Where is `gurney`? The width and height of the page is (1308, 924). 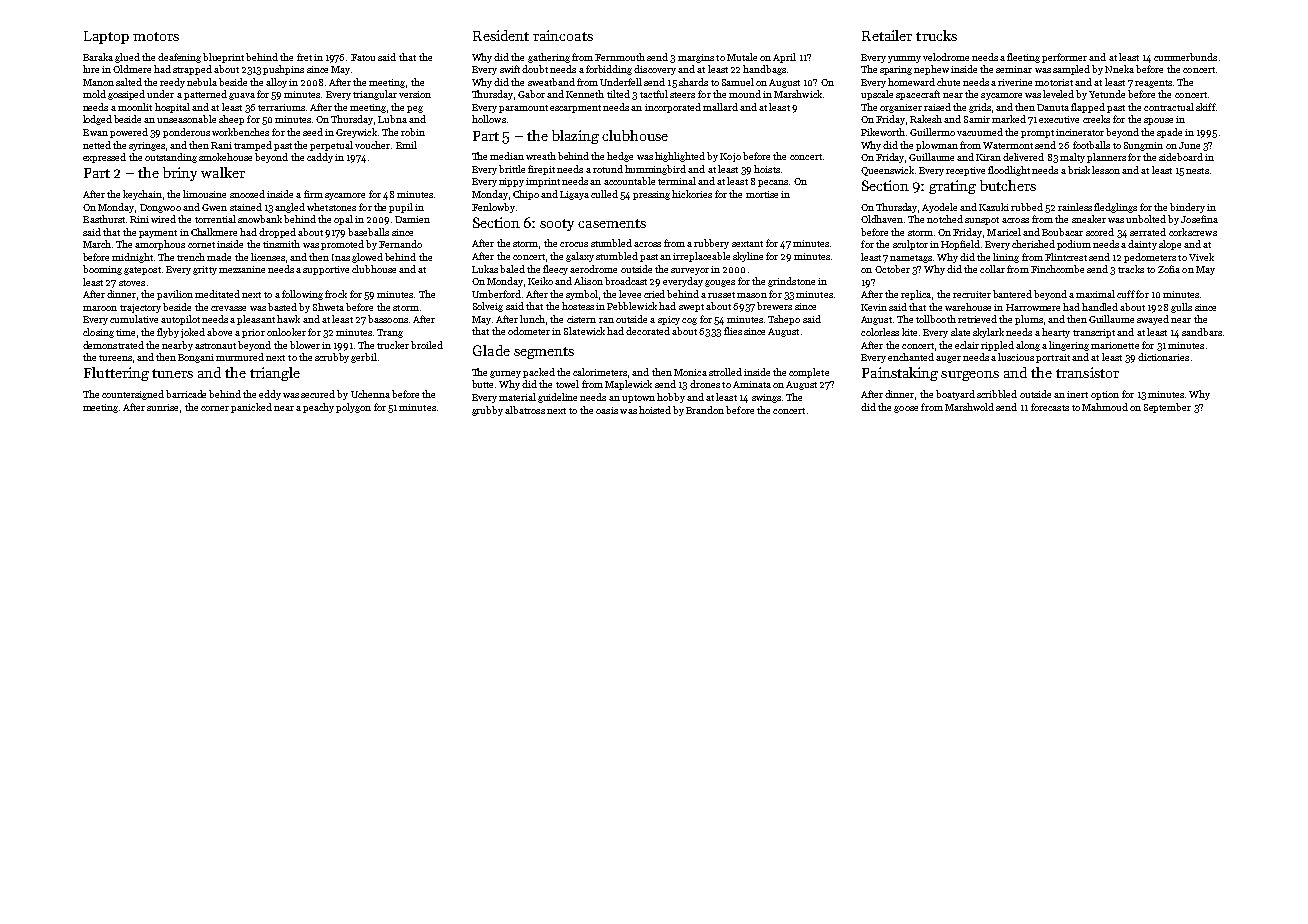 gurney is located at coordinates (505, 374).
